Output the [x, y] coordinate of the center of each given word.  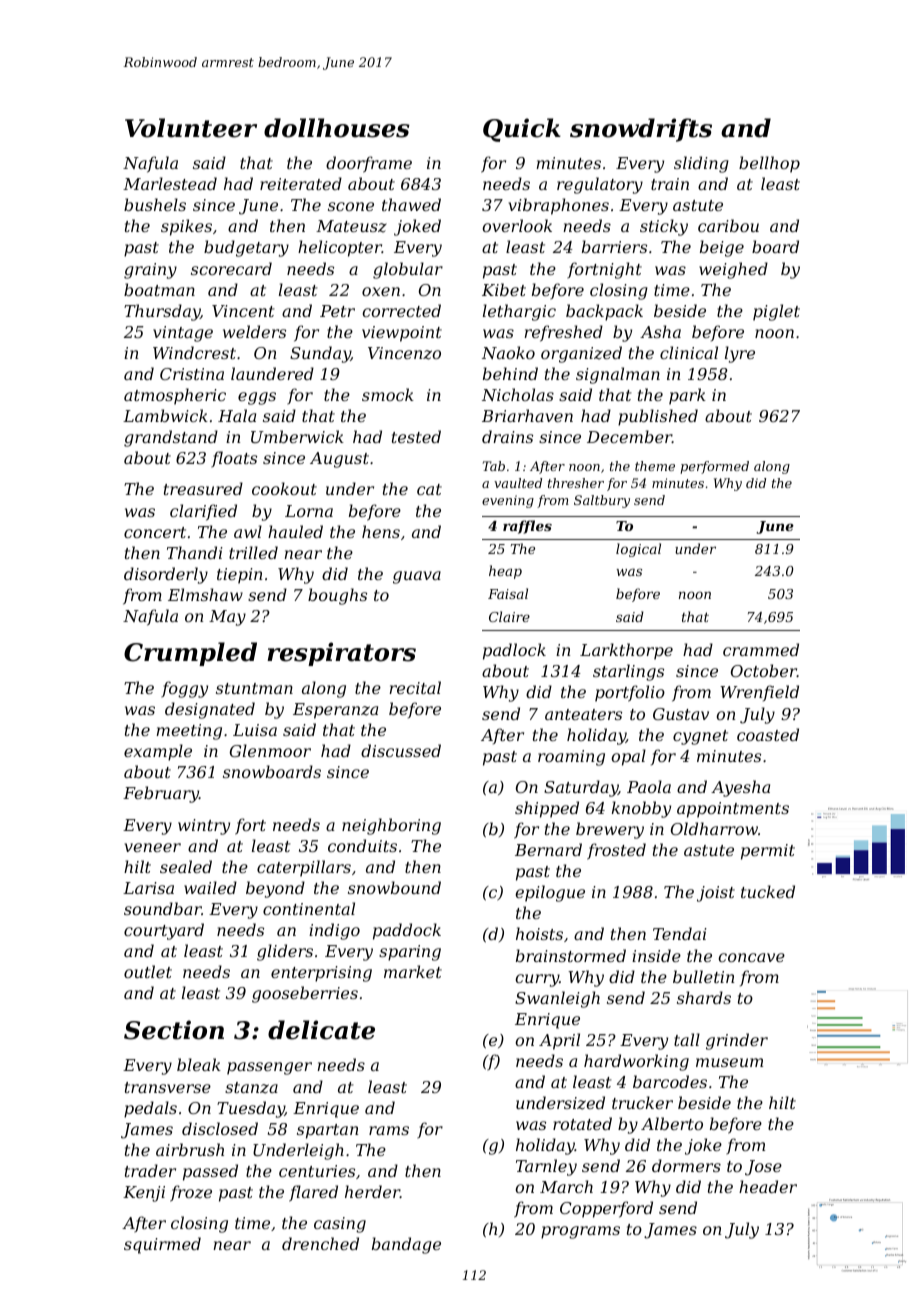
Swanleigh [557, 999]
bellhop [769, 164]
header [768, 1186]
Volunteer [191, 128]
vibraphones [559, 206]
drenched [320, 1243]
